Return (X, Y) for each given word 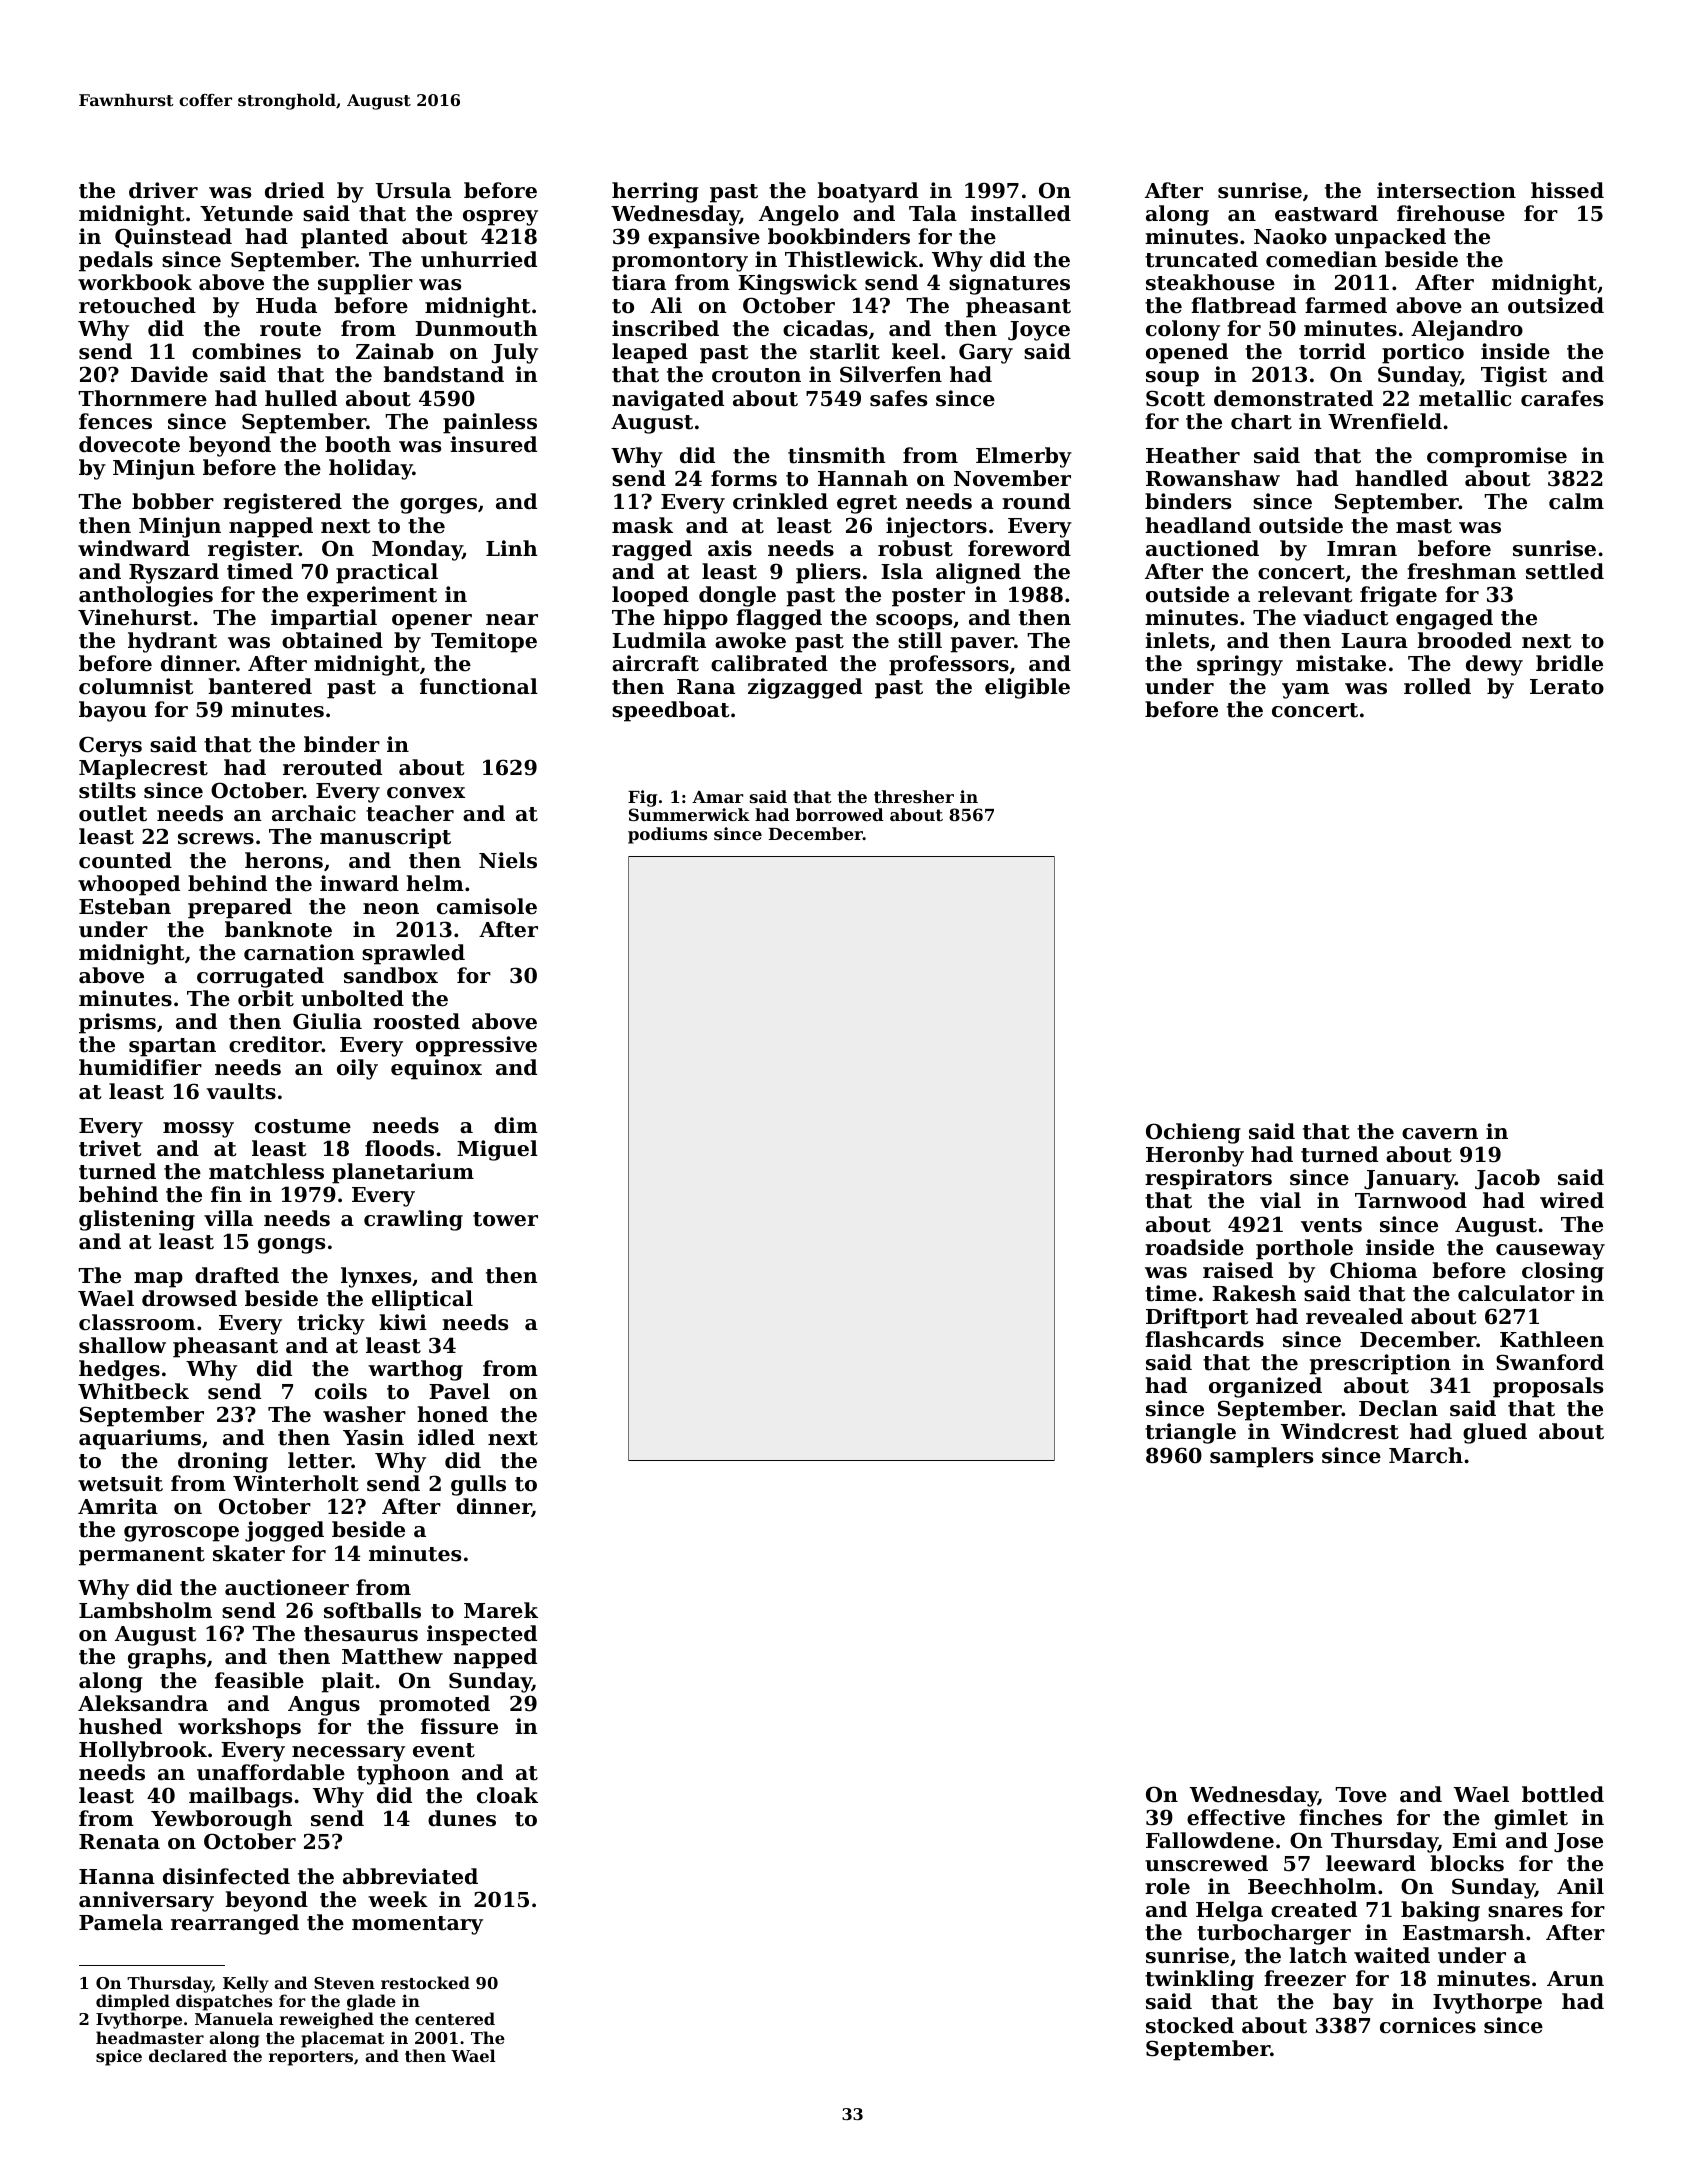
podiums (667, 835)
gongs (291, 1246)
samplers (1261, 1457)
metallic (1465, 398)
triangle (1190, 1433)
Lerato (1567, 687)
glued (1495, 1433)
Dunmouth (476, 328)
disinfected (226, 1876)
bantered (260, 686)
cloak (507, 1795)
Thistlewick (851, 259)
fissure (459, 1726)
